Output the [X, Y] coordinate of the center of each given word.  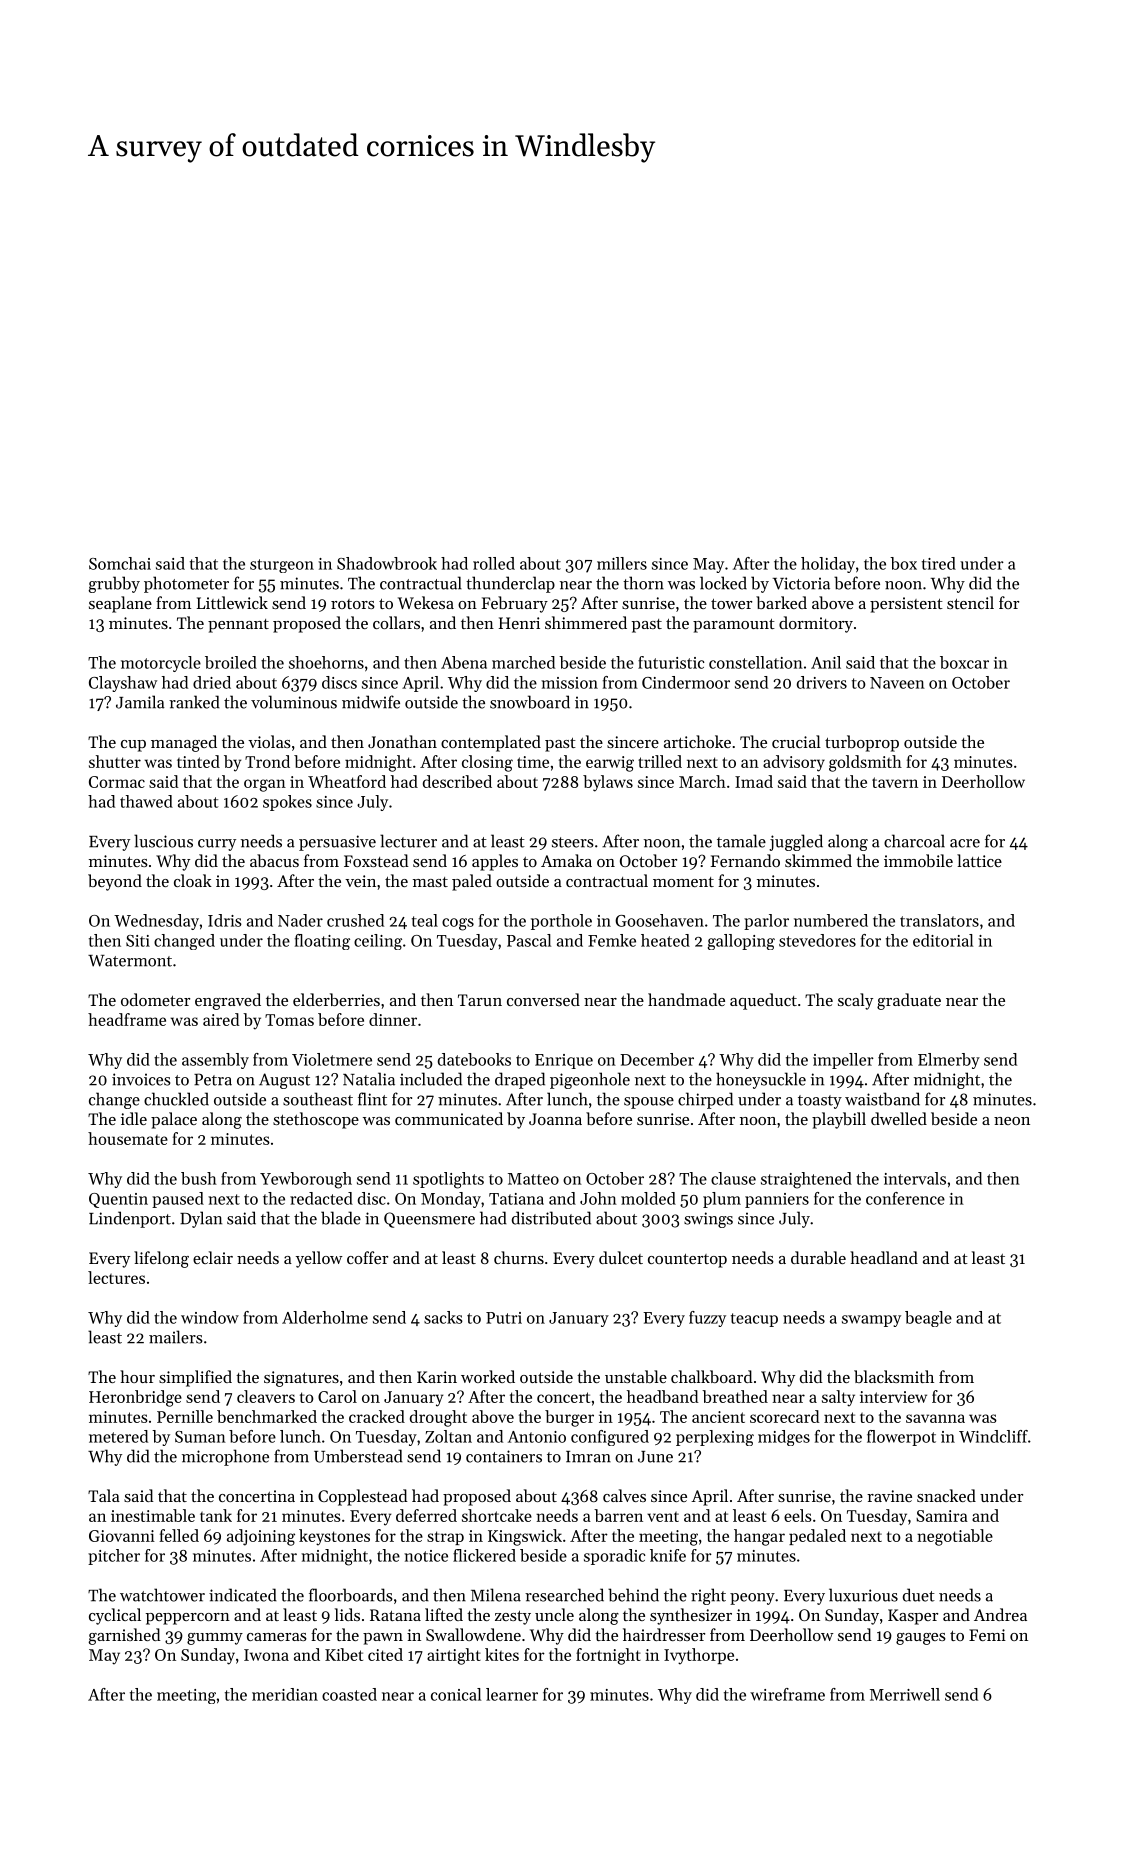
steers [572, 842]
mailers [175, 1337]
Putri [504, 1318]
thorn [643, 583]
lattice [979, 860]
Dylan [201, 1219]
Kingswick [525, 1537]
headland [884, 1257]
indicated [243, 1595]
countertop [687, 1261]
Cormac [117, 782]
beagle [928, 1319]
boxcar [964, 662]
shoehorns [326, 662]
